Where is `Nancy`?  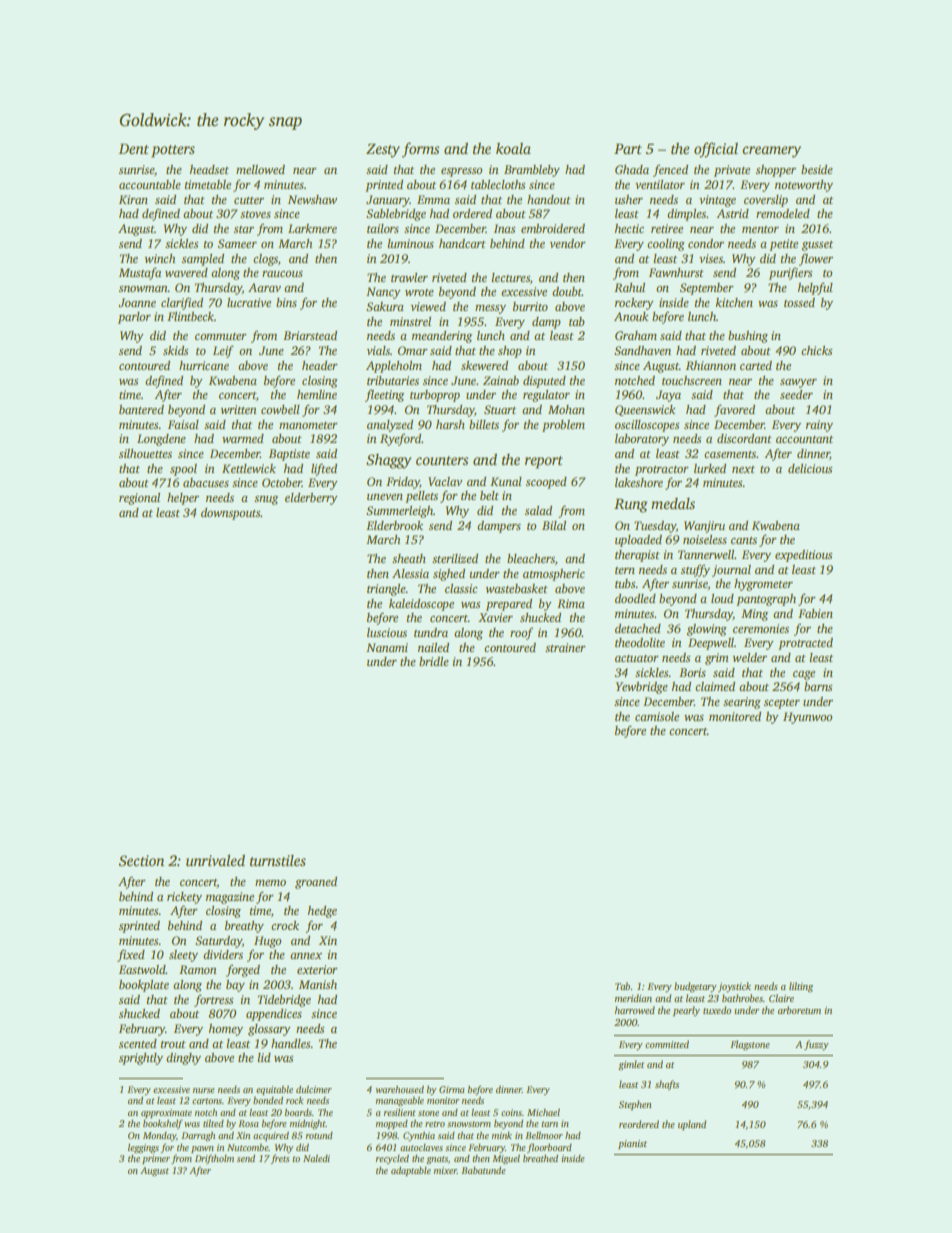 Nancy is located at coordinates (383, 293).
